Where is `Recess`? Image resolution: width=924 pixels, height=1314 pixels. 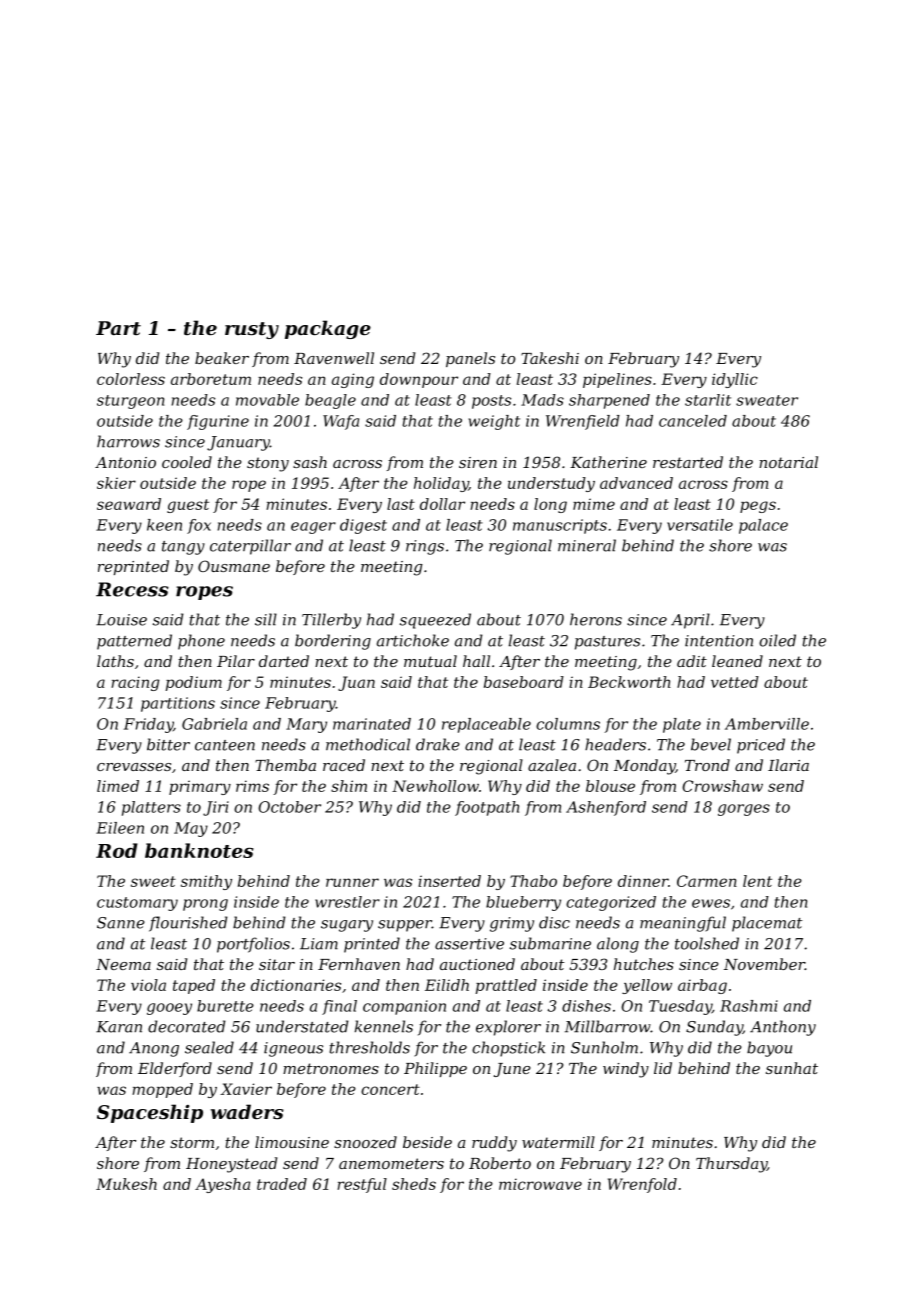 Recess is located at coordinates (132, 589).
